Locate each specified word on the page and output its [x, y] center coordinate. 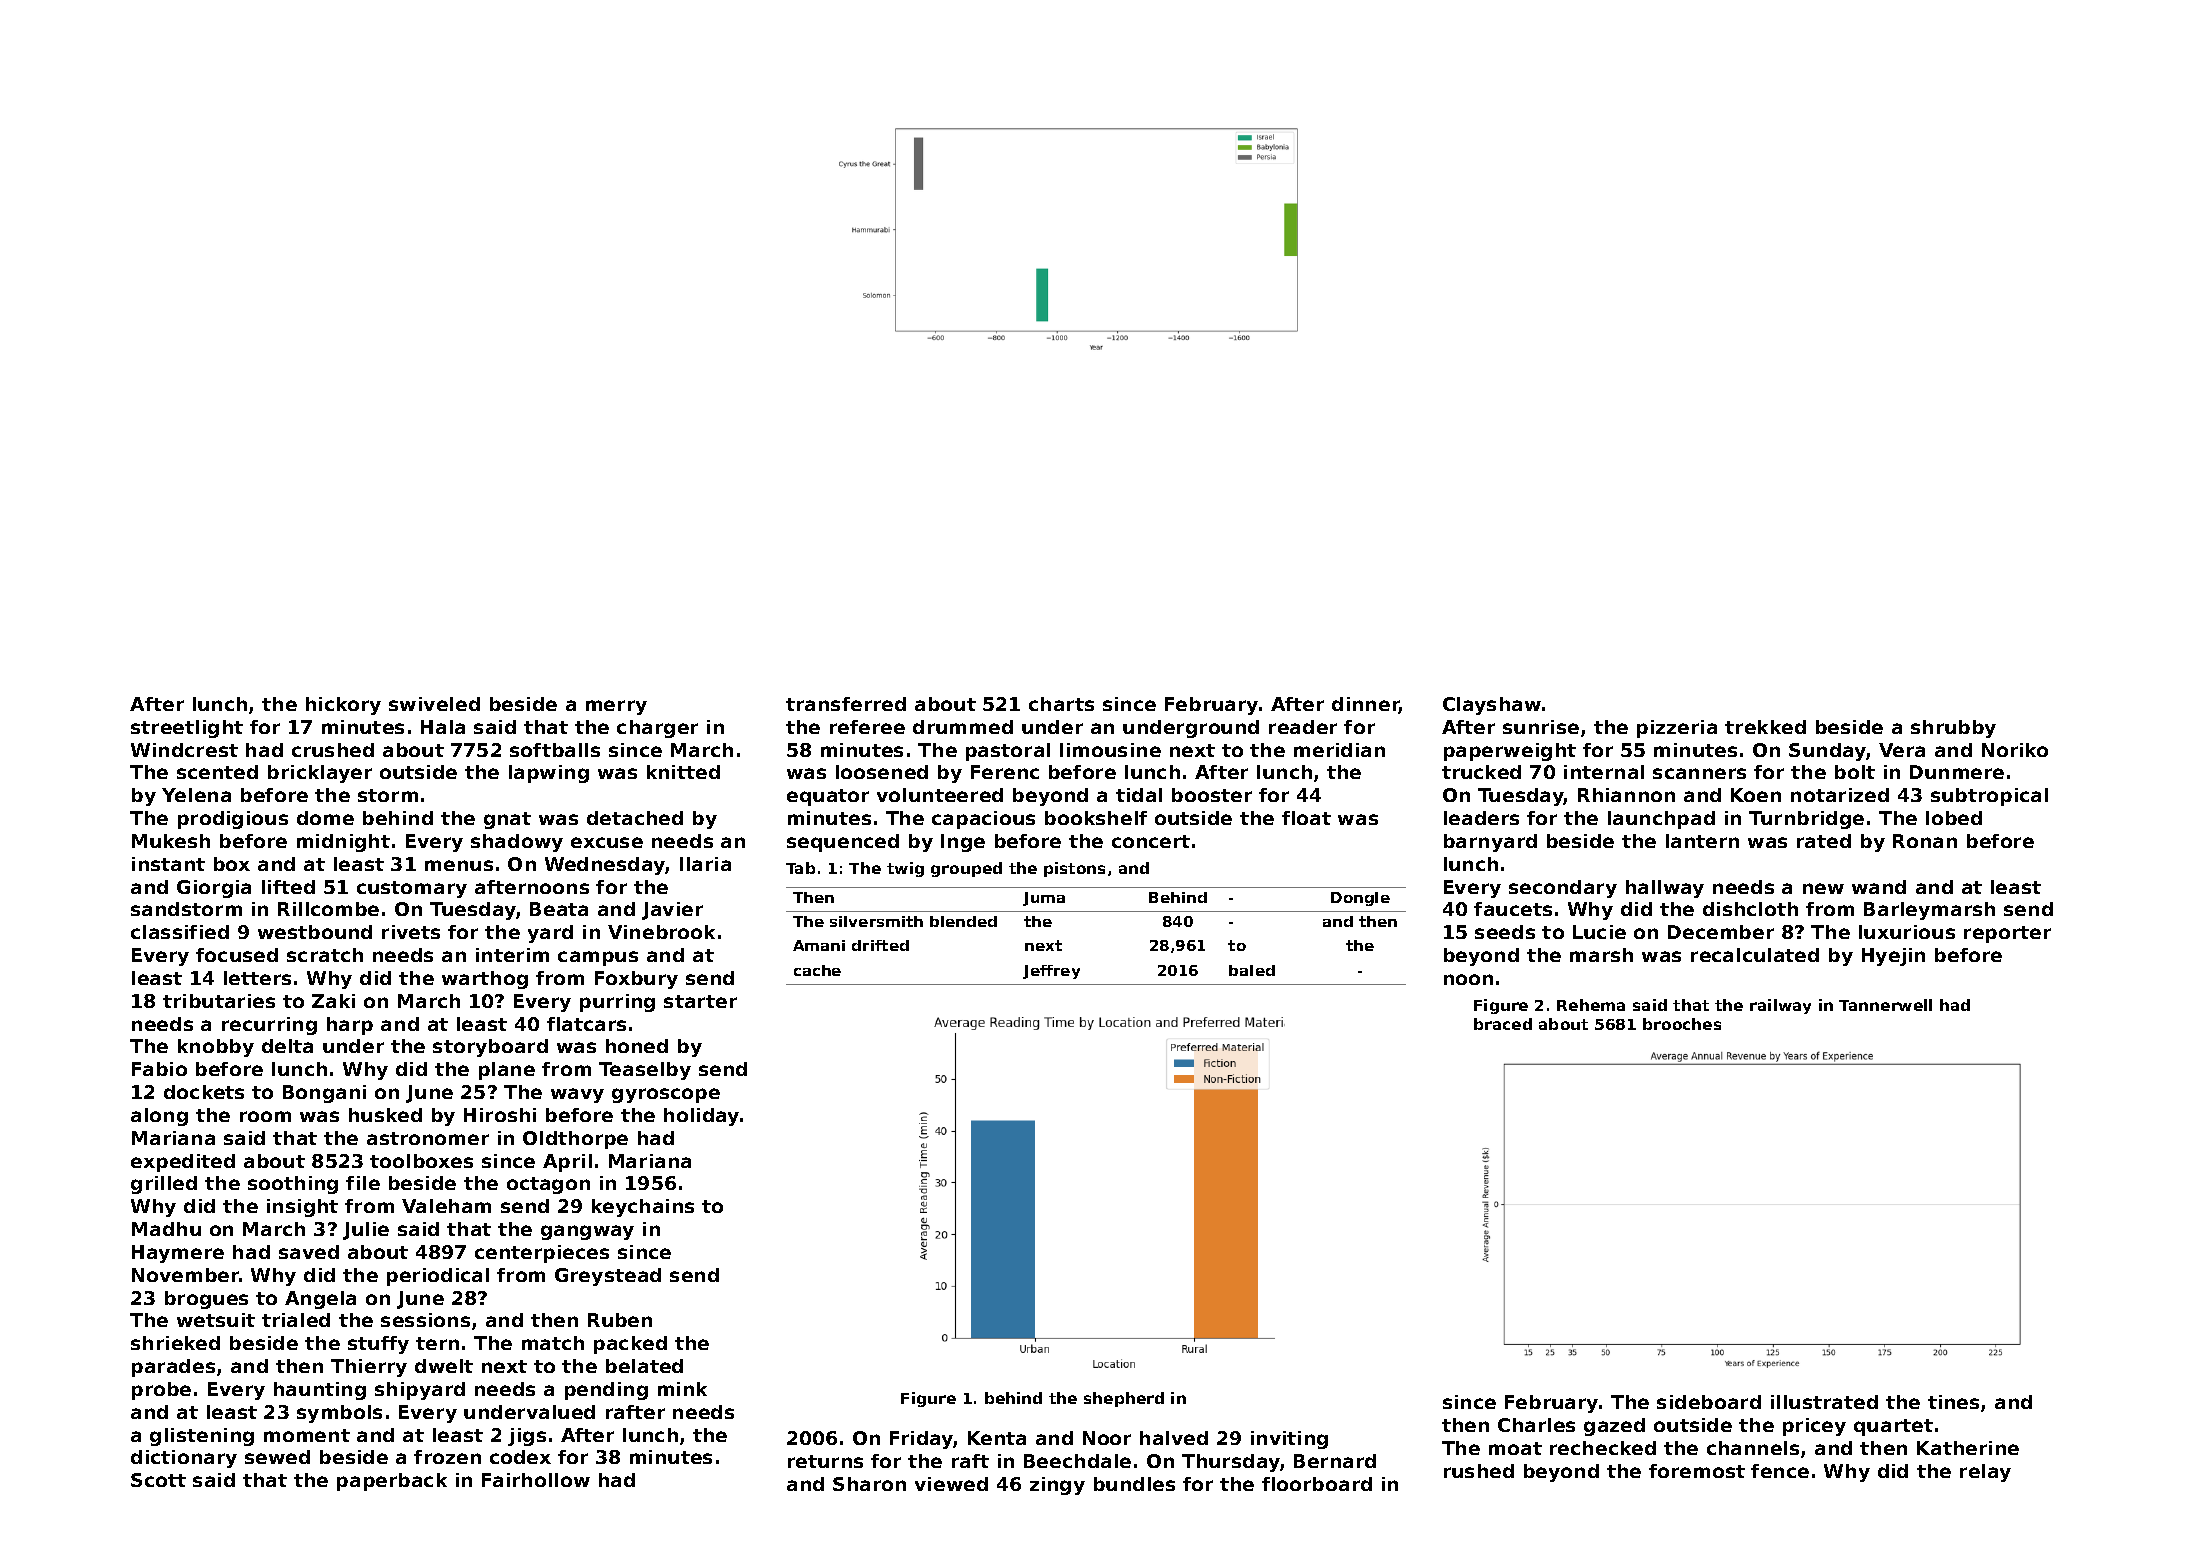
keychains [643, 1208]
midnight [343, 843]
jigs [527, 1437]
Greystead [608, 1277]
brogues [206, 1300]
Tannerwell [1885, 1005]
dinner [1366, 705]
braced [1503, 1024]
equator [828, 797]
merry [616, 707]
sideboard [1709, 1402]
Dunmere [1957, 772]
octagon [548, 1185]
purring [617, 1003]
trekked [1765, 727]
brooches [1682, 1024]
